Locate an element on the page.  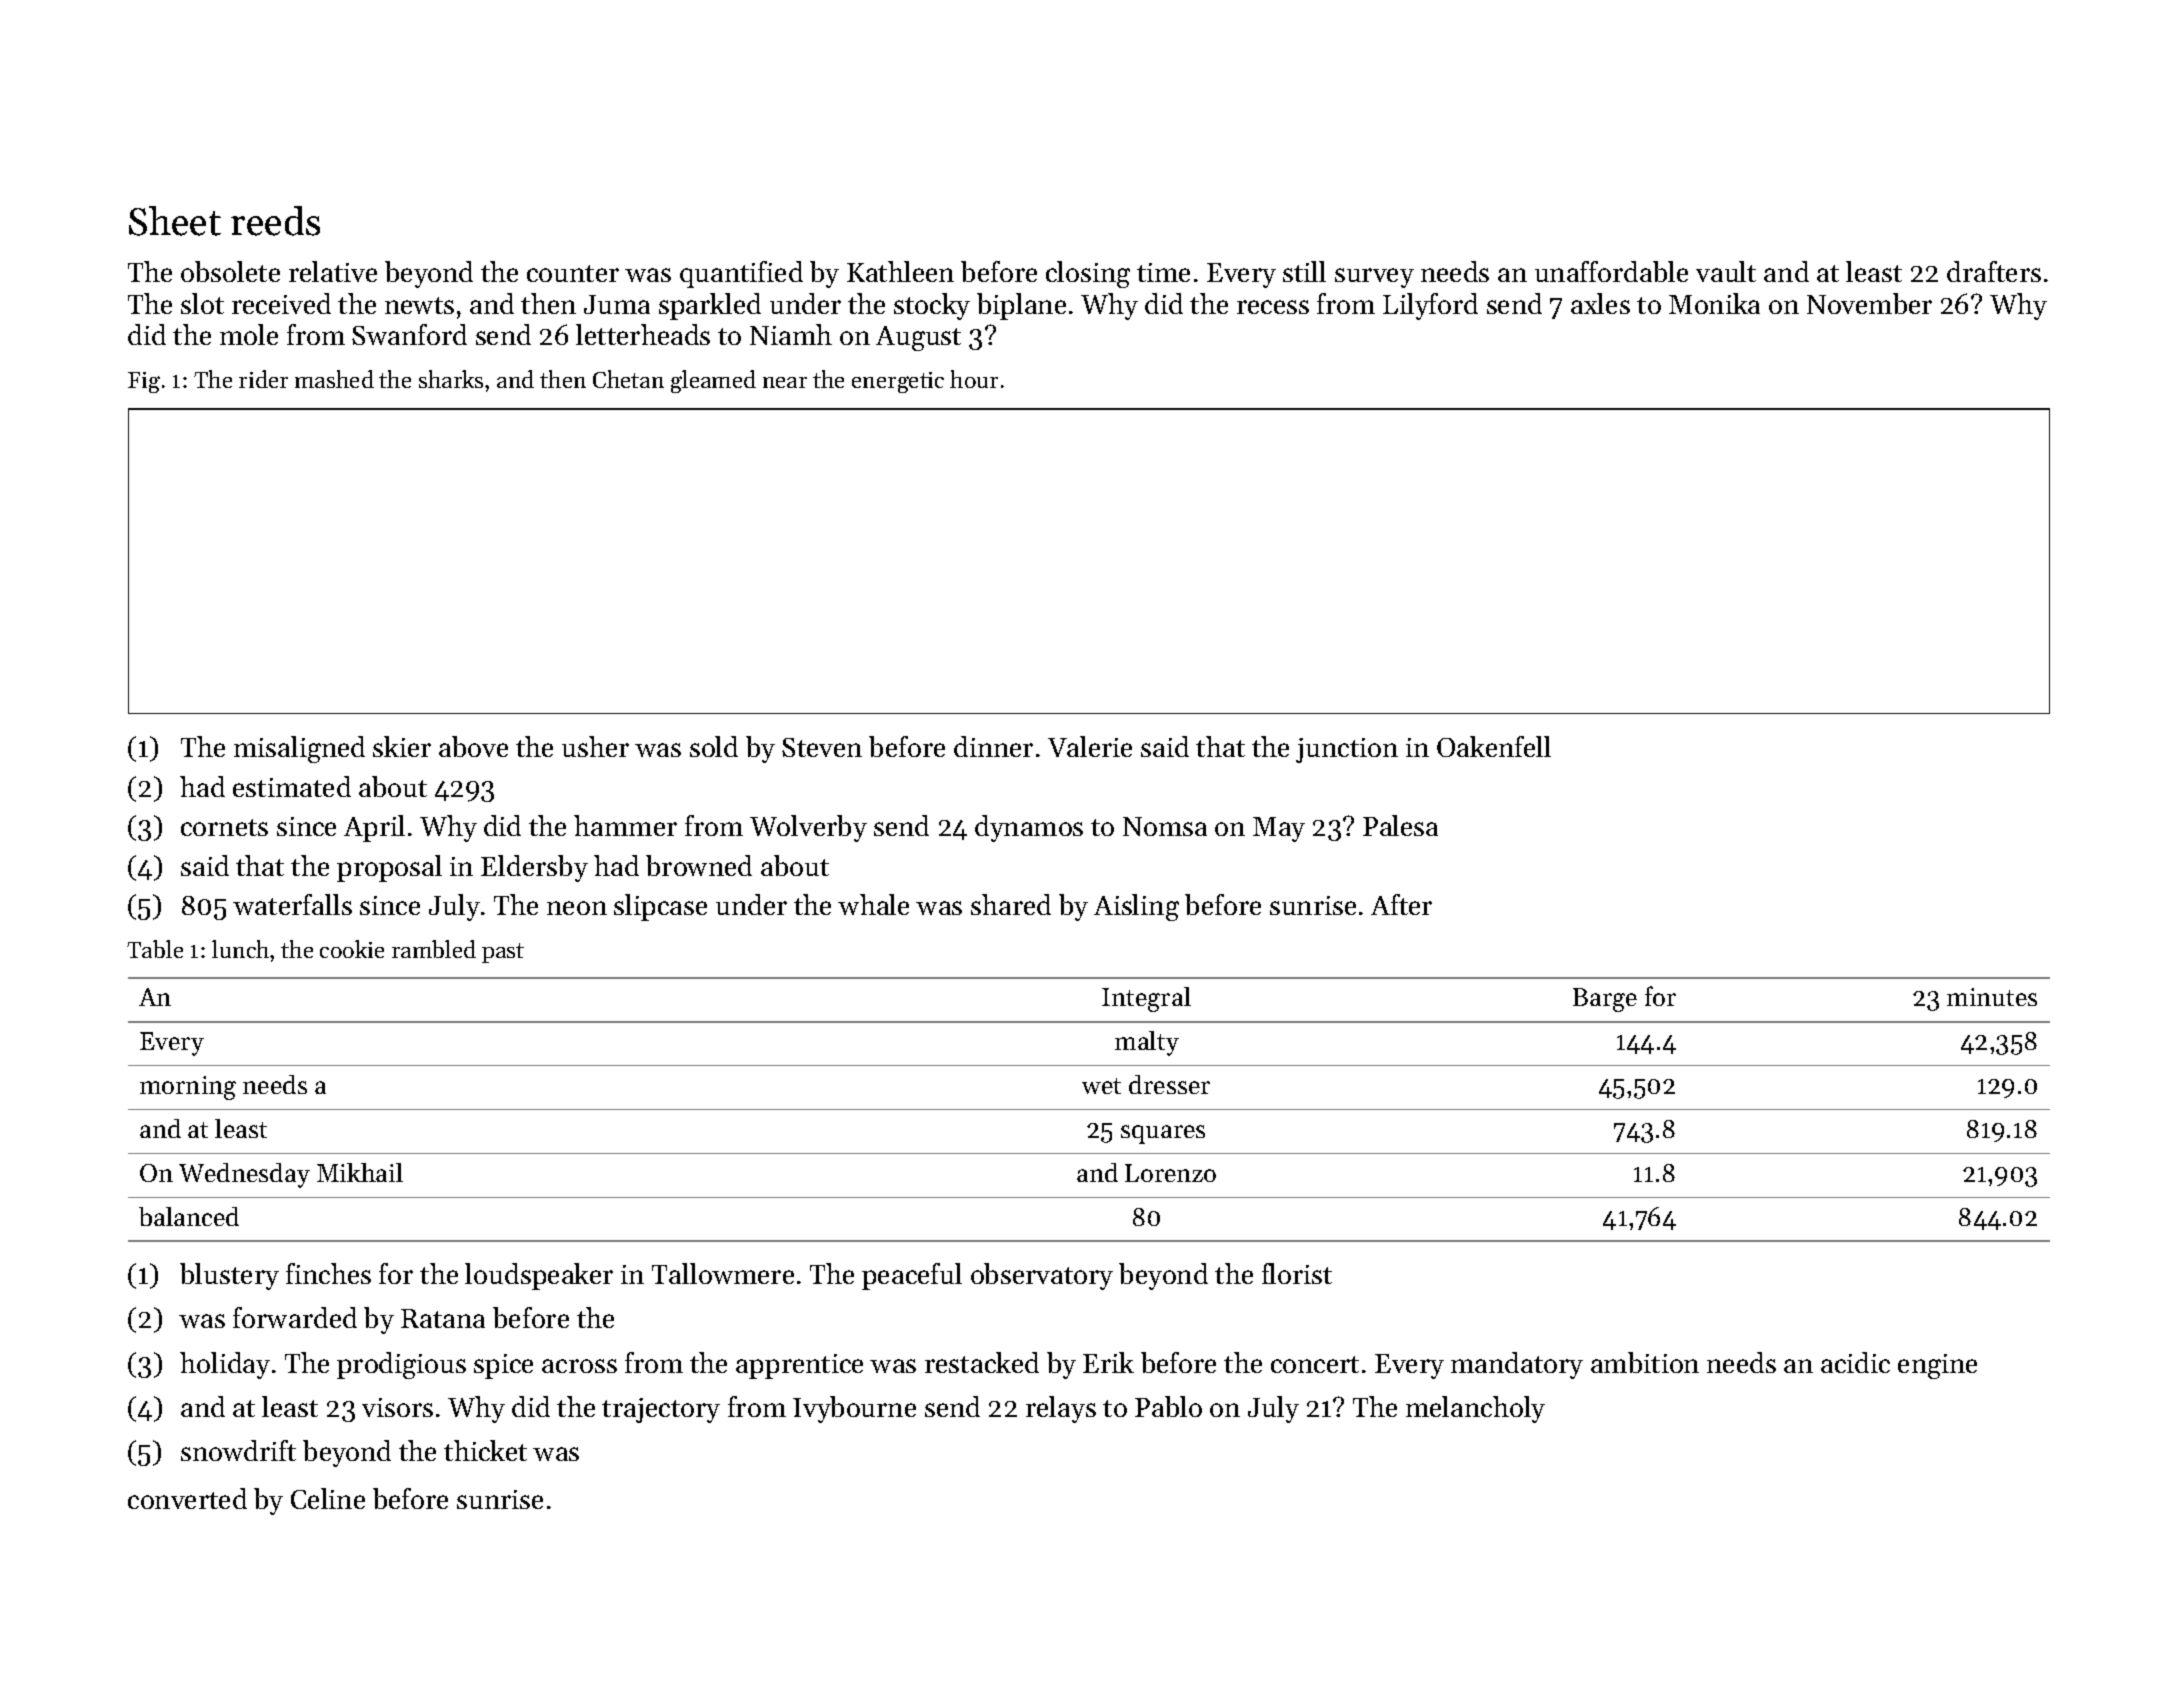
axles is located at coordinates (1600, 303).
